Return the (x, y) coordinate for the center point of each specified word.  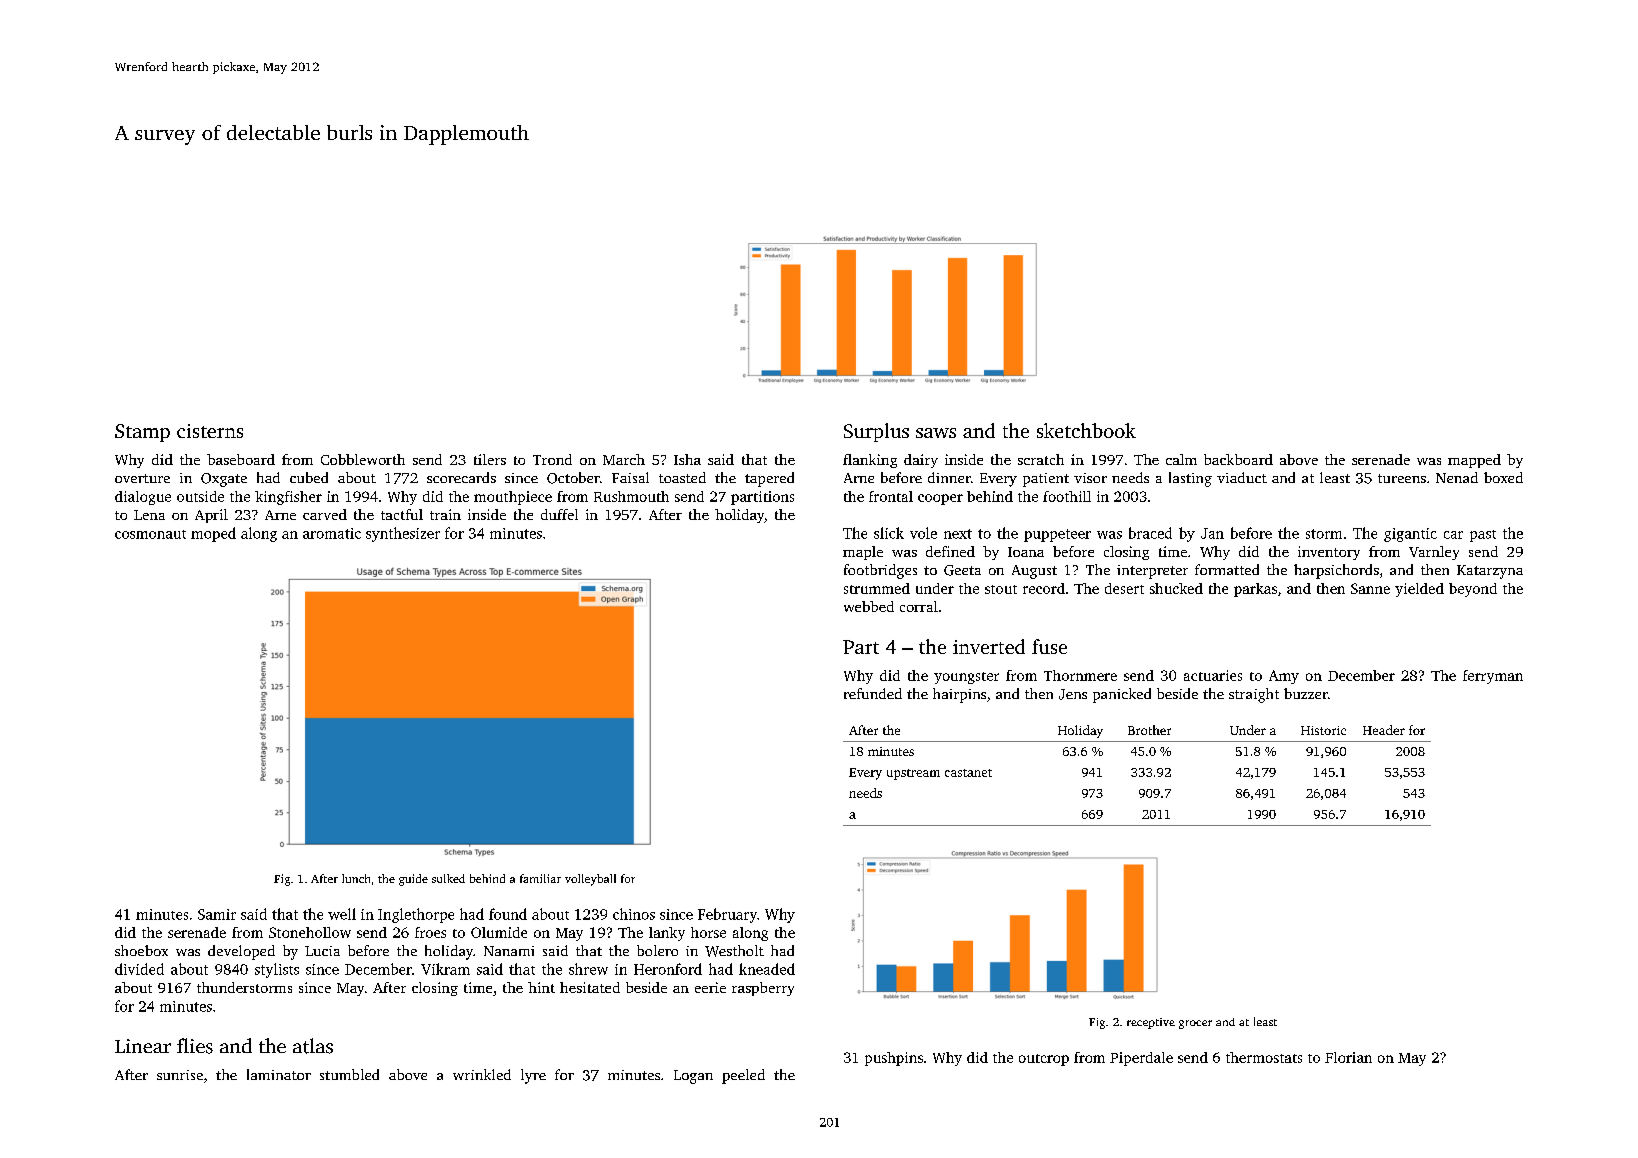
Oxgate (224, 480)
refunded (873, 693)
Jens (1073, 694)
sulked (448, 878)
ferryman (1493, 677)
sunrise (180, 1075)
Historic (1323, 730)
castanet (968, 773)
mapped (1474, 461)
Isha (687, 459)
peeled (743, 1076)
